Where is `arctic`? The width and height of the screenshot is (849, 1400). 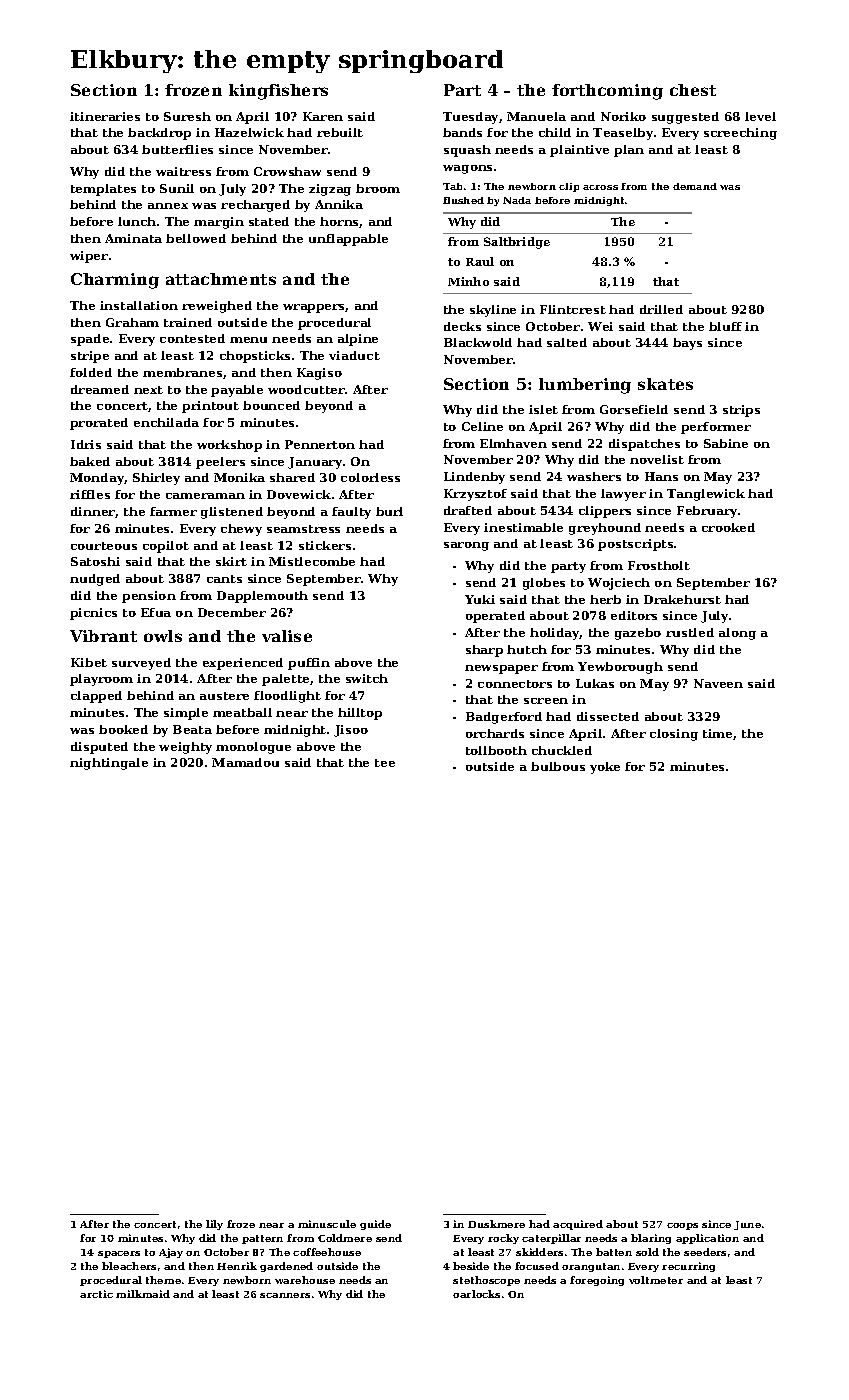 arctic is located at coordinates (96, 1294).
